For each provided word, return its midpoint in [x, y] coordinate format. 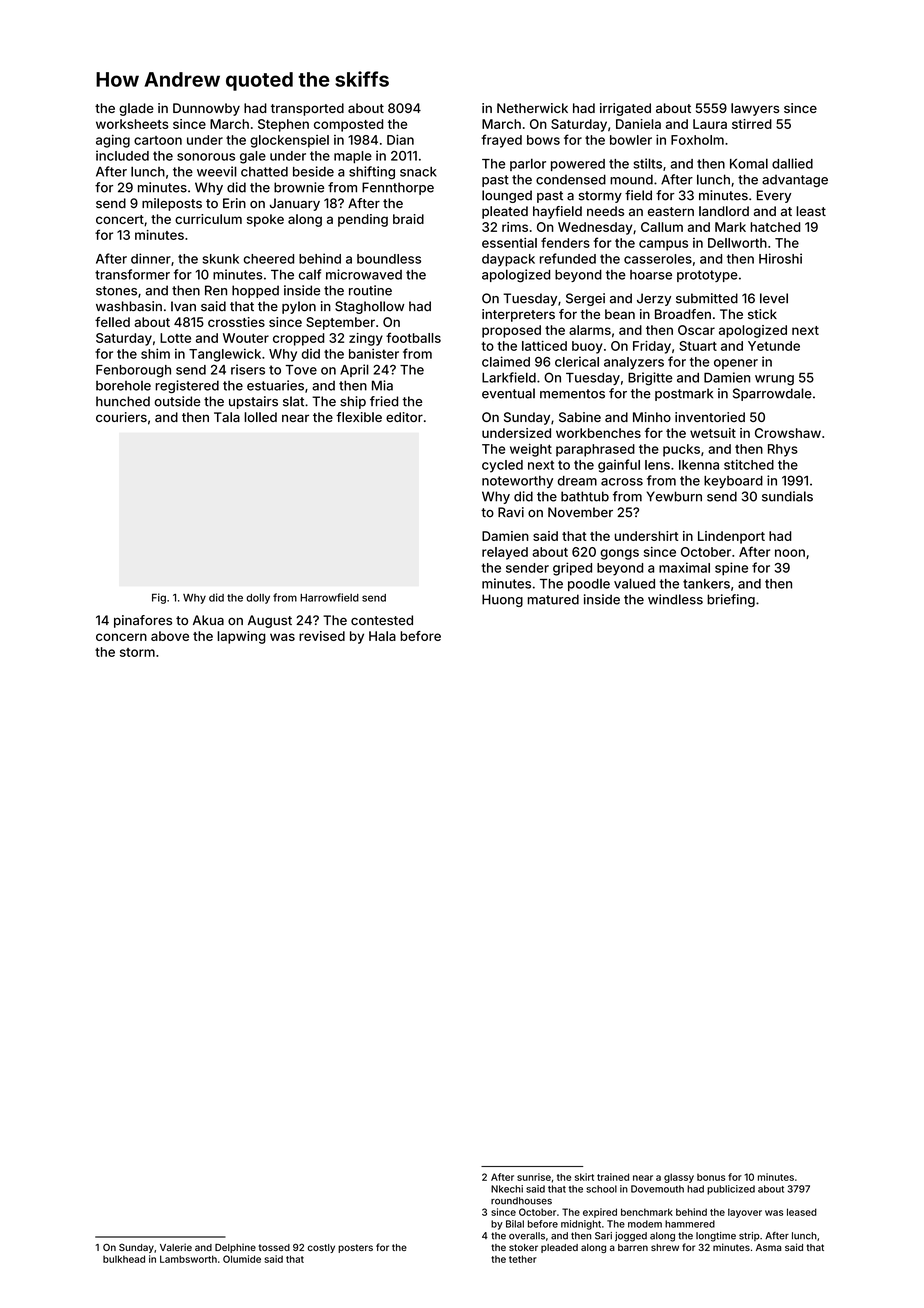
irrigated [625, 109]
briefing [731, 600]
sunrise [534, 1177]
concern [121, 637]
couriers [121, 417]
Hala [382, 636]
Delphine [235, 1248]
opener [736, 364]
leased [802, 1212]
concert [120, 219]
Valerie [176, 1247]
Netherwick [532, 108]
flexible [359, 417]
